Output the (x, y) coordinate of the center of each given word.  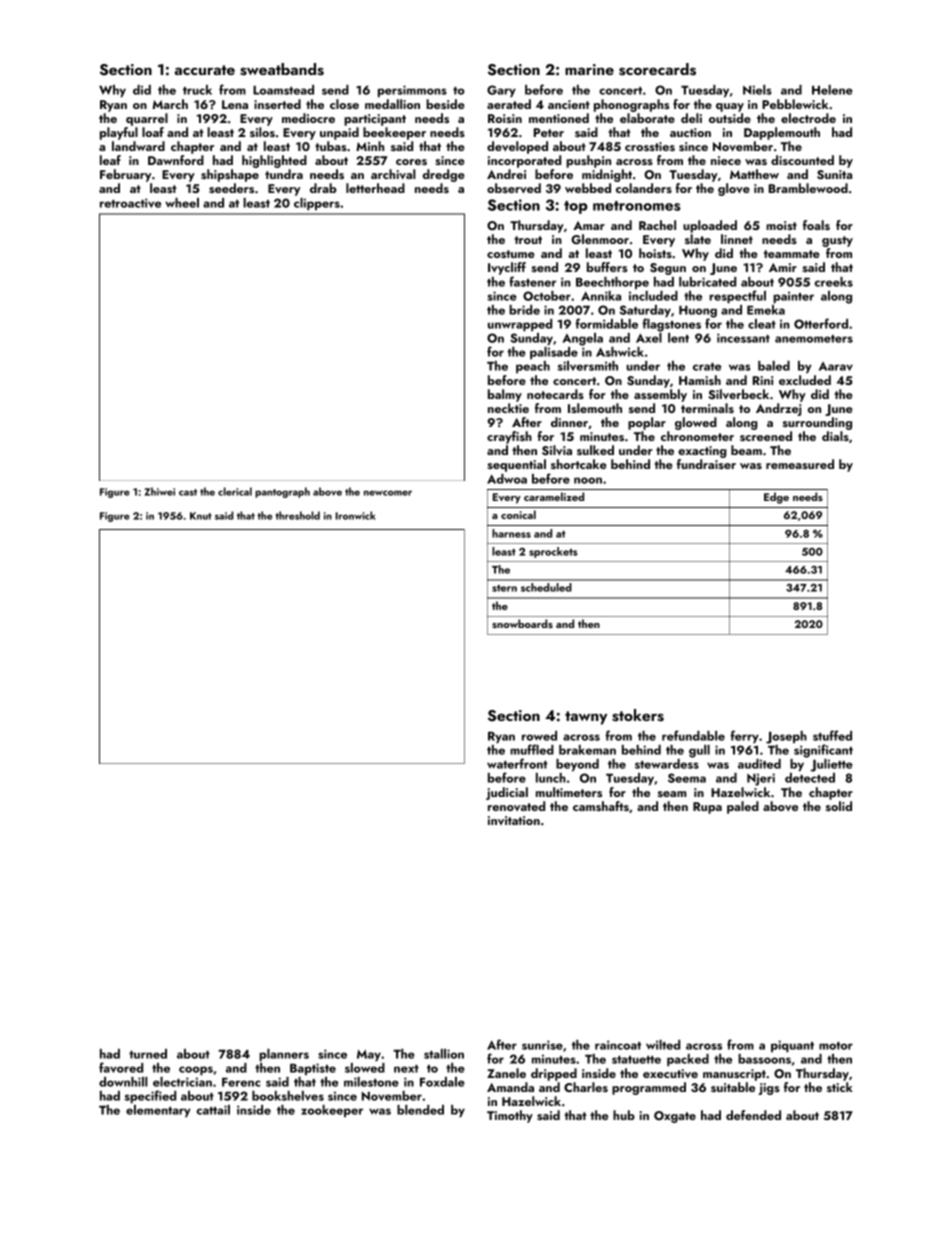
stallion (444, 1054)
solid (839, 806)
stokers (638, 715)
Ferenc (241, 1082)
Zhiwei (159, 491)
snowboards (522, 623)
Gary (501, 91)
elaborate (647, 118)
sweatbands (282, 69)
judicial (507, 793)
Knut (201, 516)
